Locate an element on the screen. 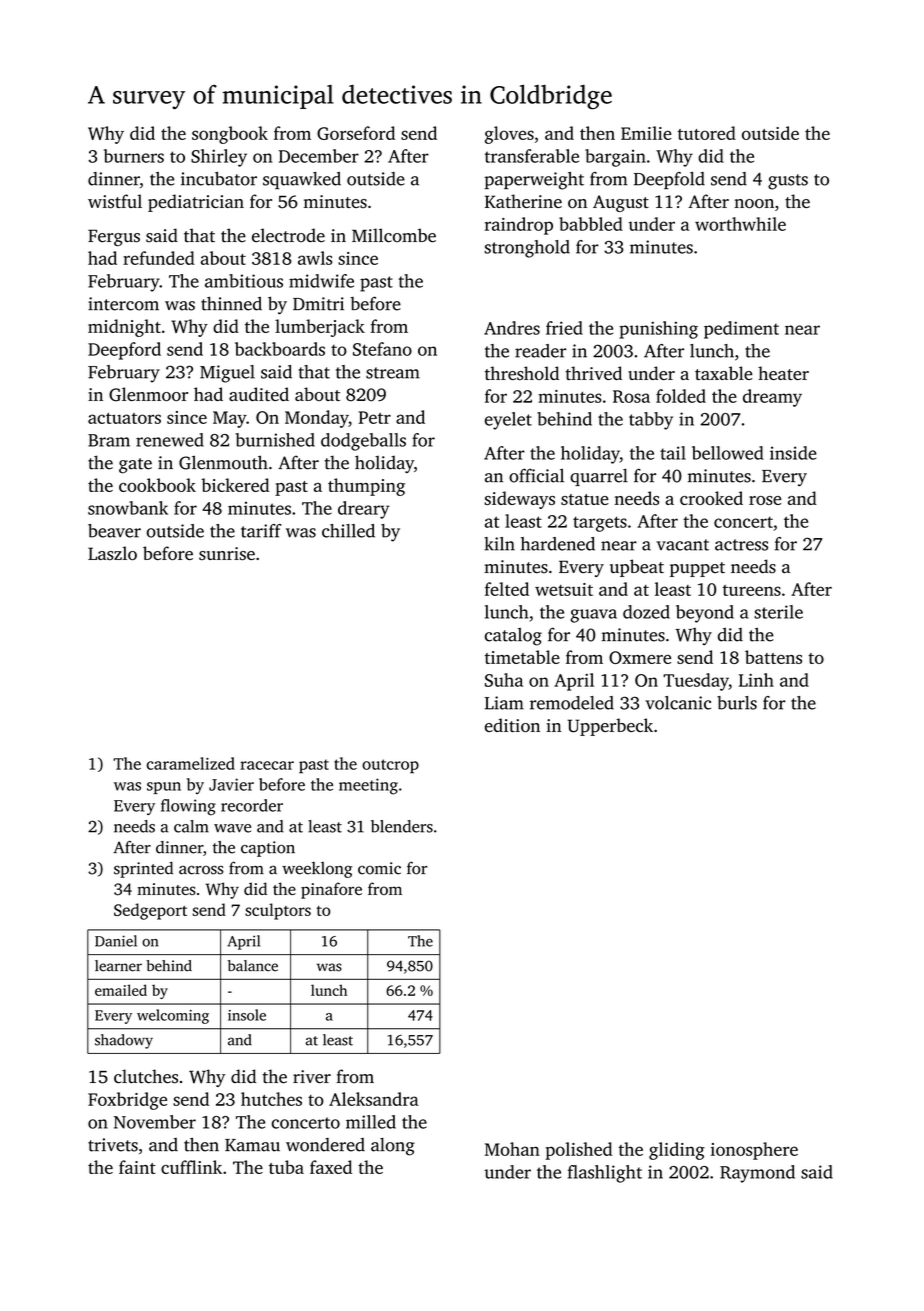 The width and height of the screenshot is (924, 1311). songbook is located at coordinates (230, 135).
